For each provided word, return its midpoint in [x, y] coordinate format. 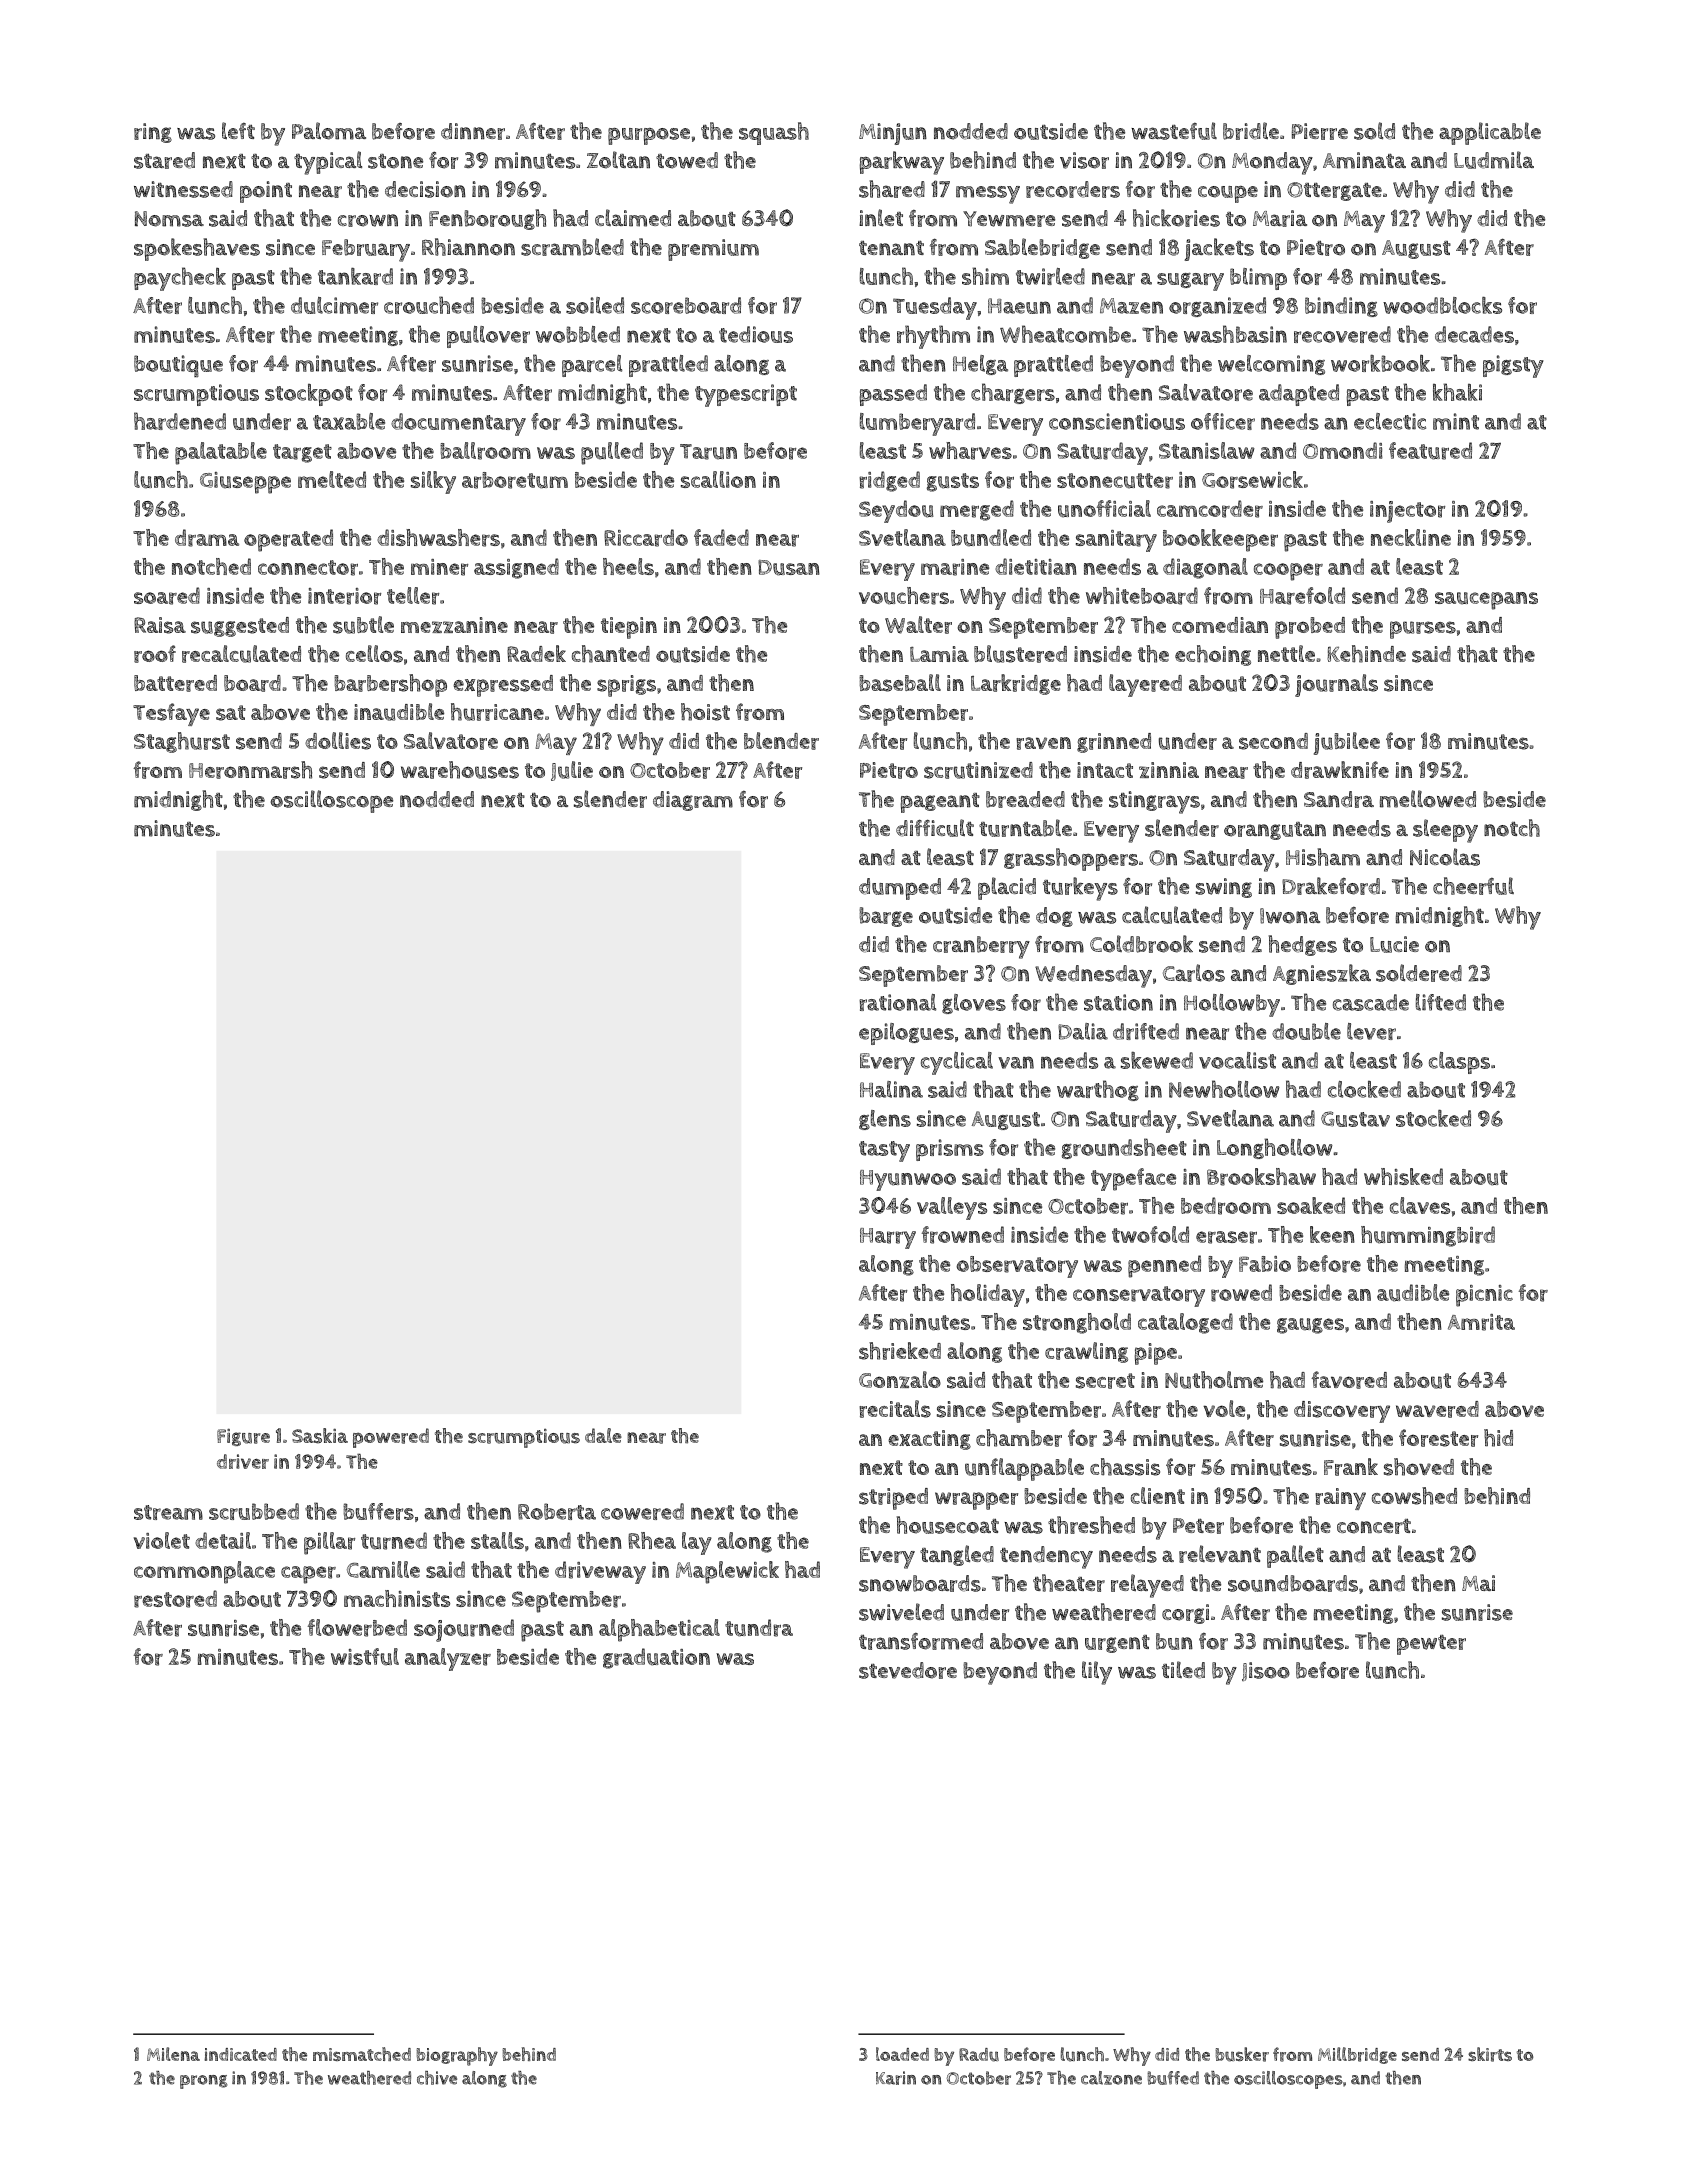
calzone [1111, 2078]
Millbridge [1357, 2055]
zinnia [1169, 770]
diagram [693, 801]
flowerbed [357, 1628]
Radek [536, 653]
